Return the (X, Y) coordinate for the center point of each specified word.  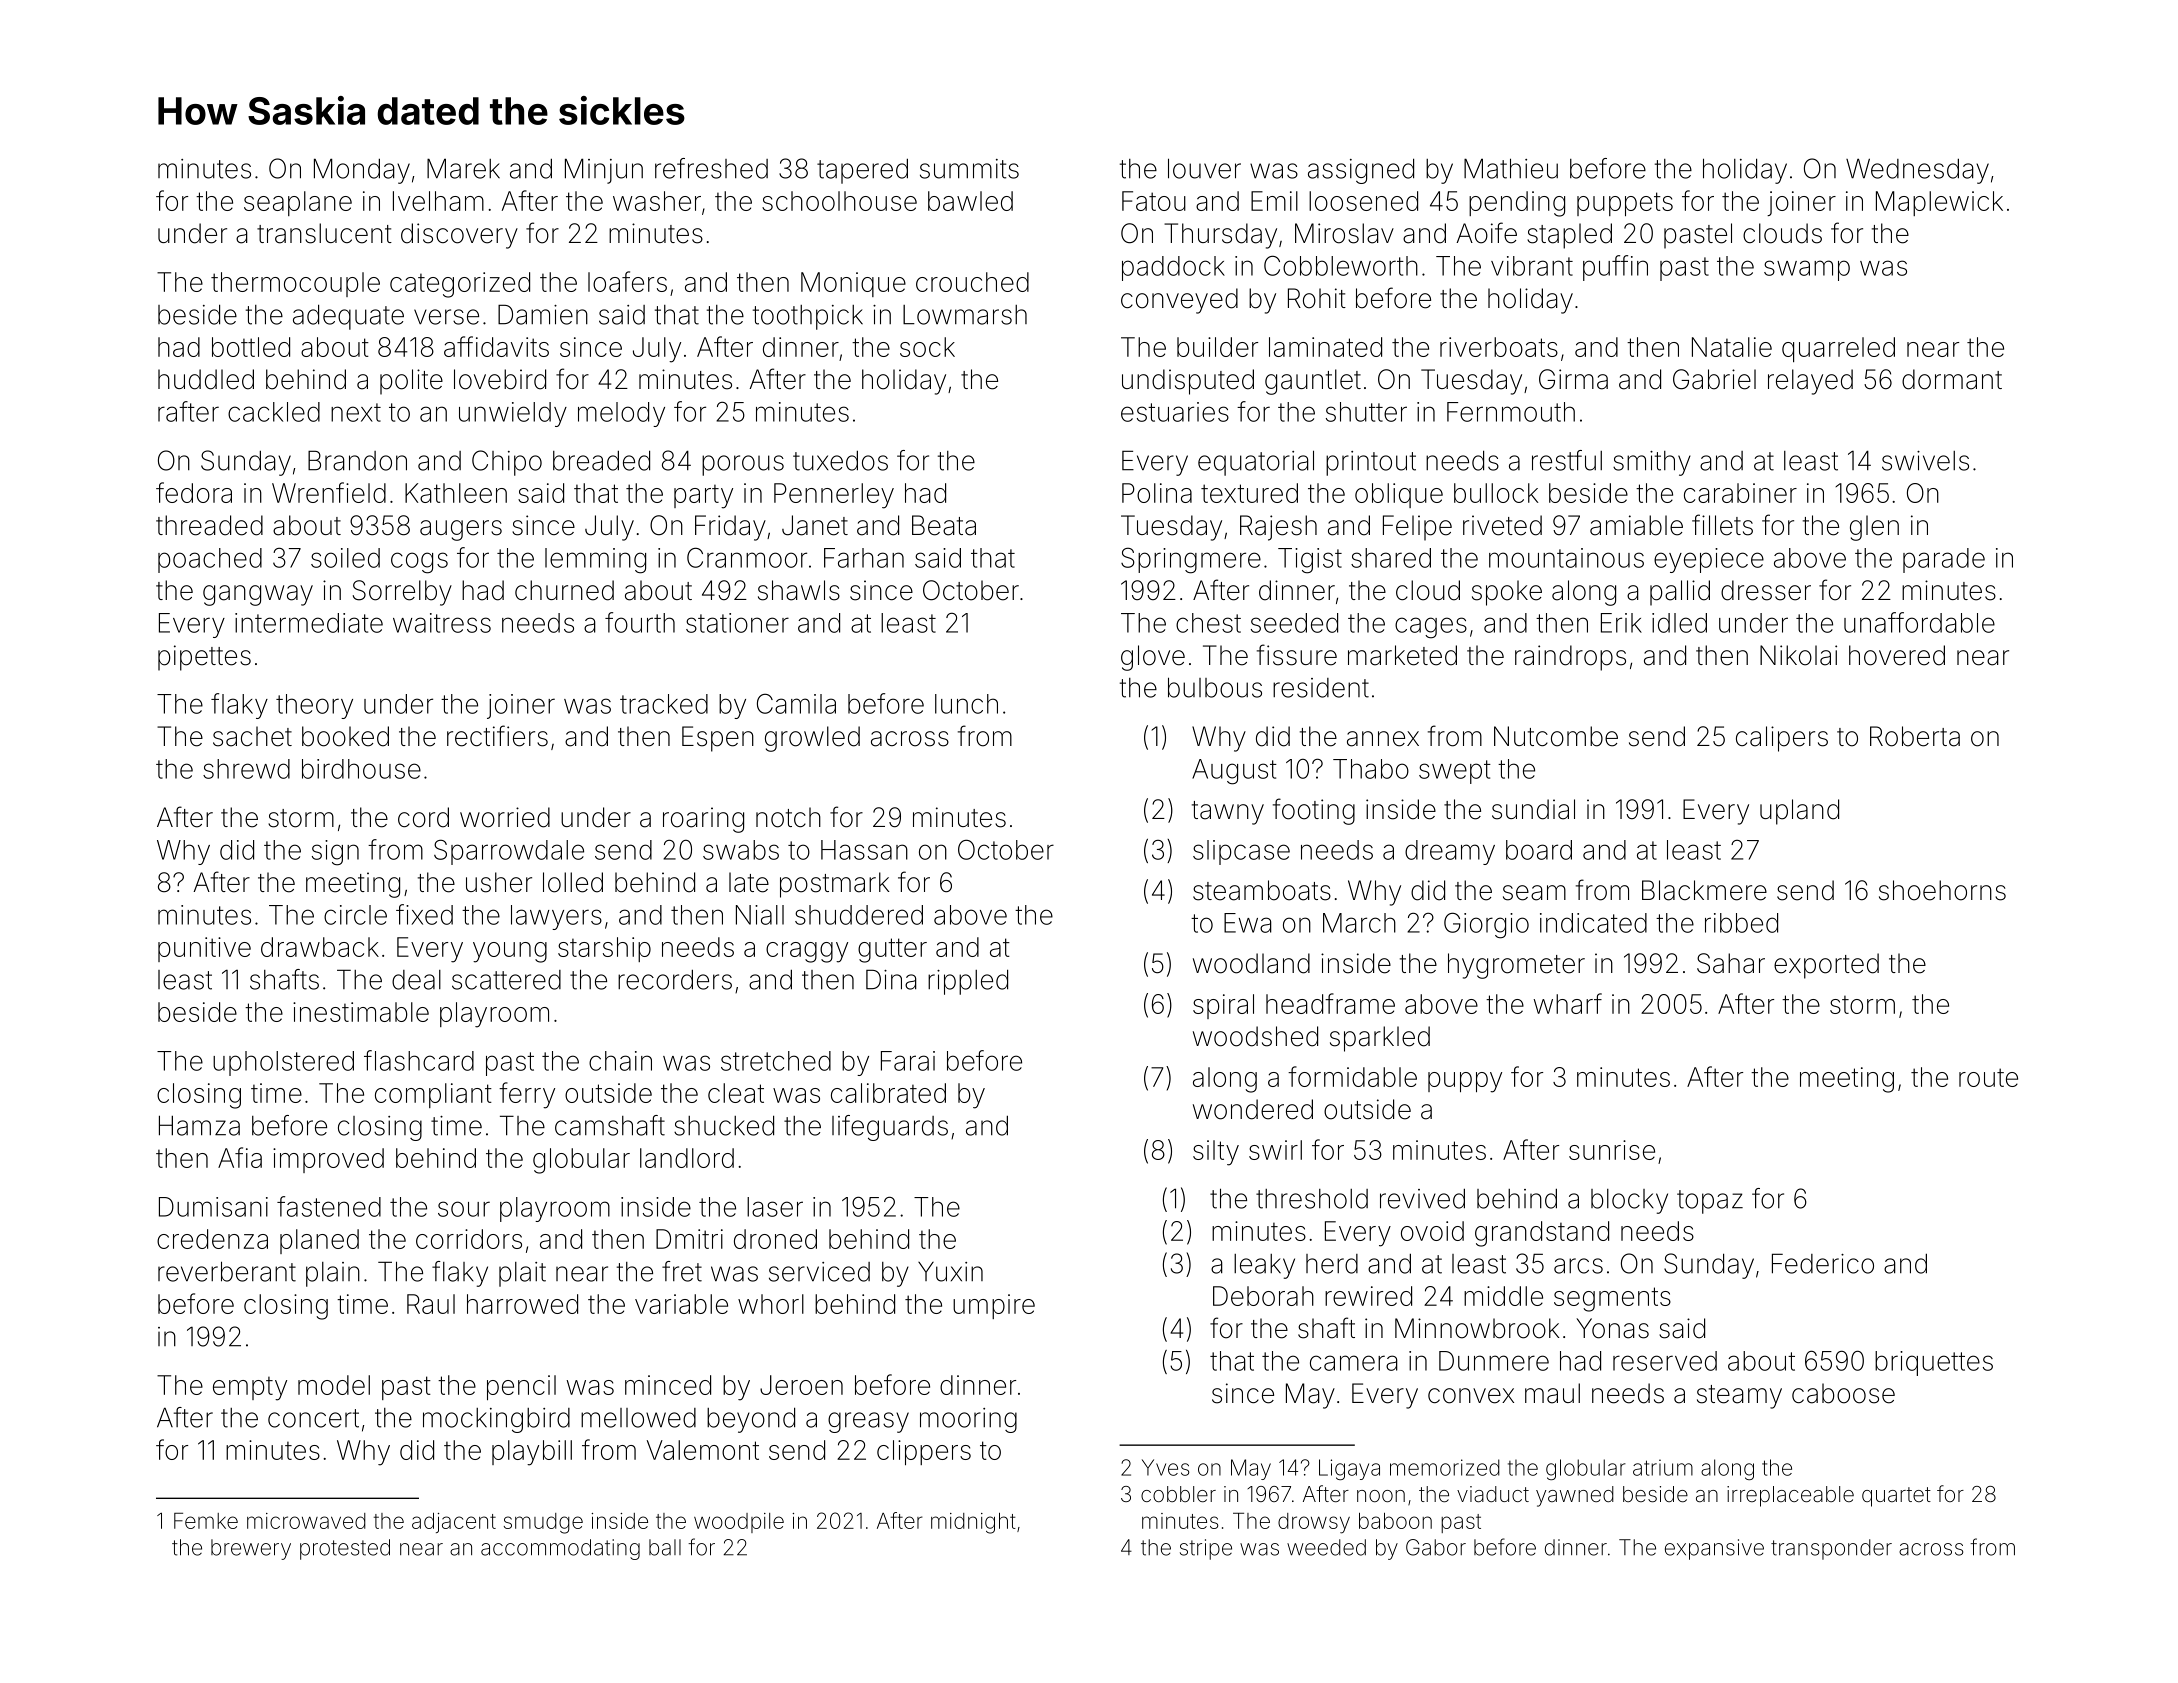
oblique (1399, 495)
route (1988, 1077)
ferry (527, 1095)
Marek (463, 168)
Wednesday (1917, 171)
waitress (442, 623)
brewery (251, 1549)
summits (969, 169)
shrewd (246, 769)
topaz (1710, 1202)
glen (1874, 528)
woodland (1251, 963)
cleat (736, 1093)
